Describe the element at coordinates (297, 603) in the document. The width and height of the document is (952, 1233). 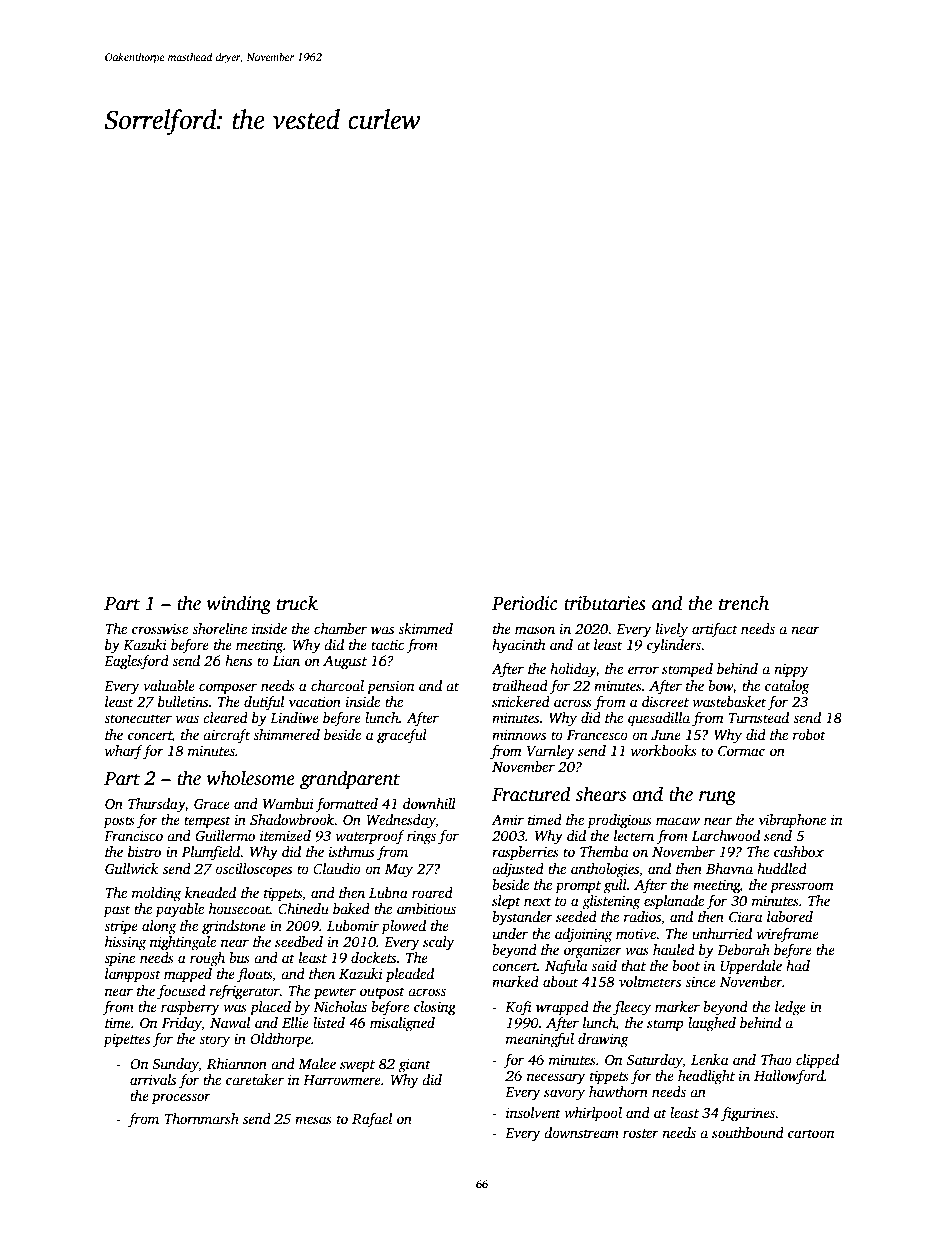
I see `truck` at that location.
